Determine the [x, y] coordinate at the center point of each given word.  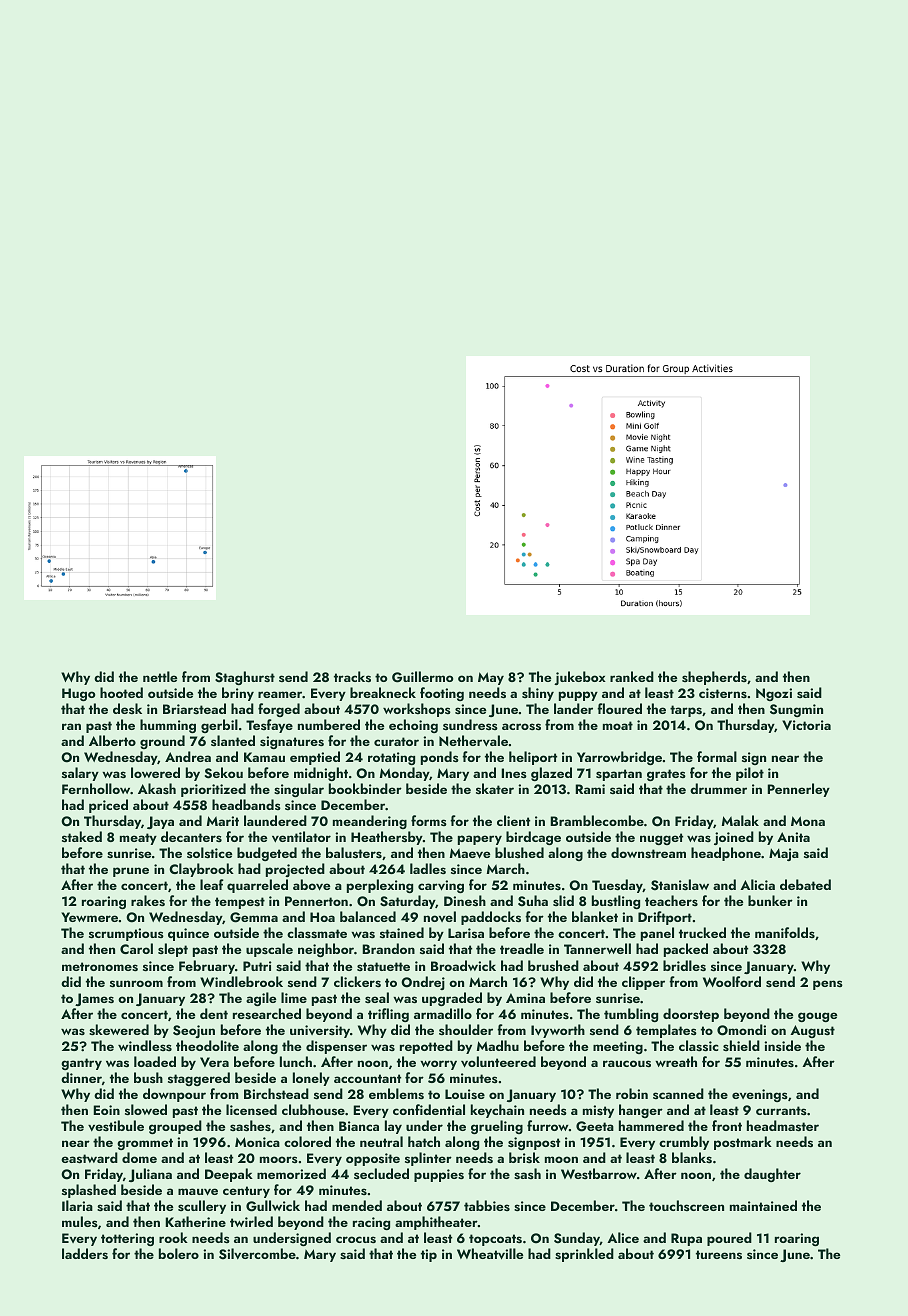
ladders [85, 1254]
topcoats [495, 1240]
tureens [719, 1255]
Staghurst [245, 678]
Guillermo [422, 677]
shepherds [714, 678]
